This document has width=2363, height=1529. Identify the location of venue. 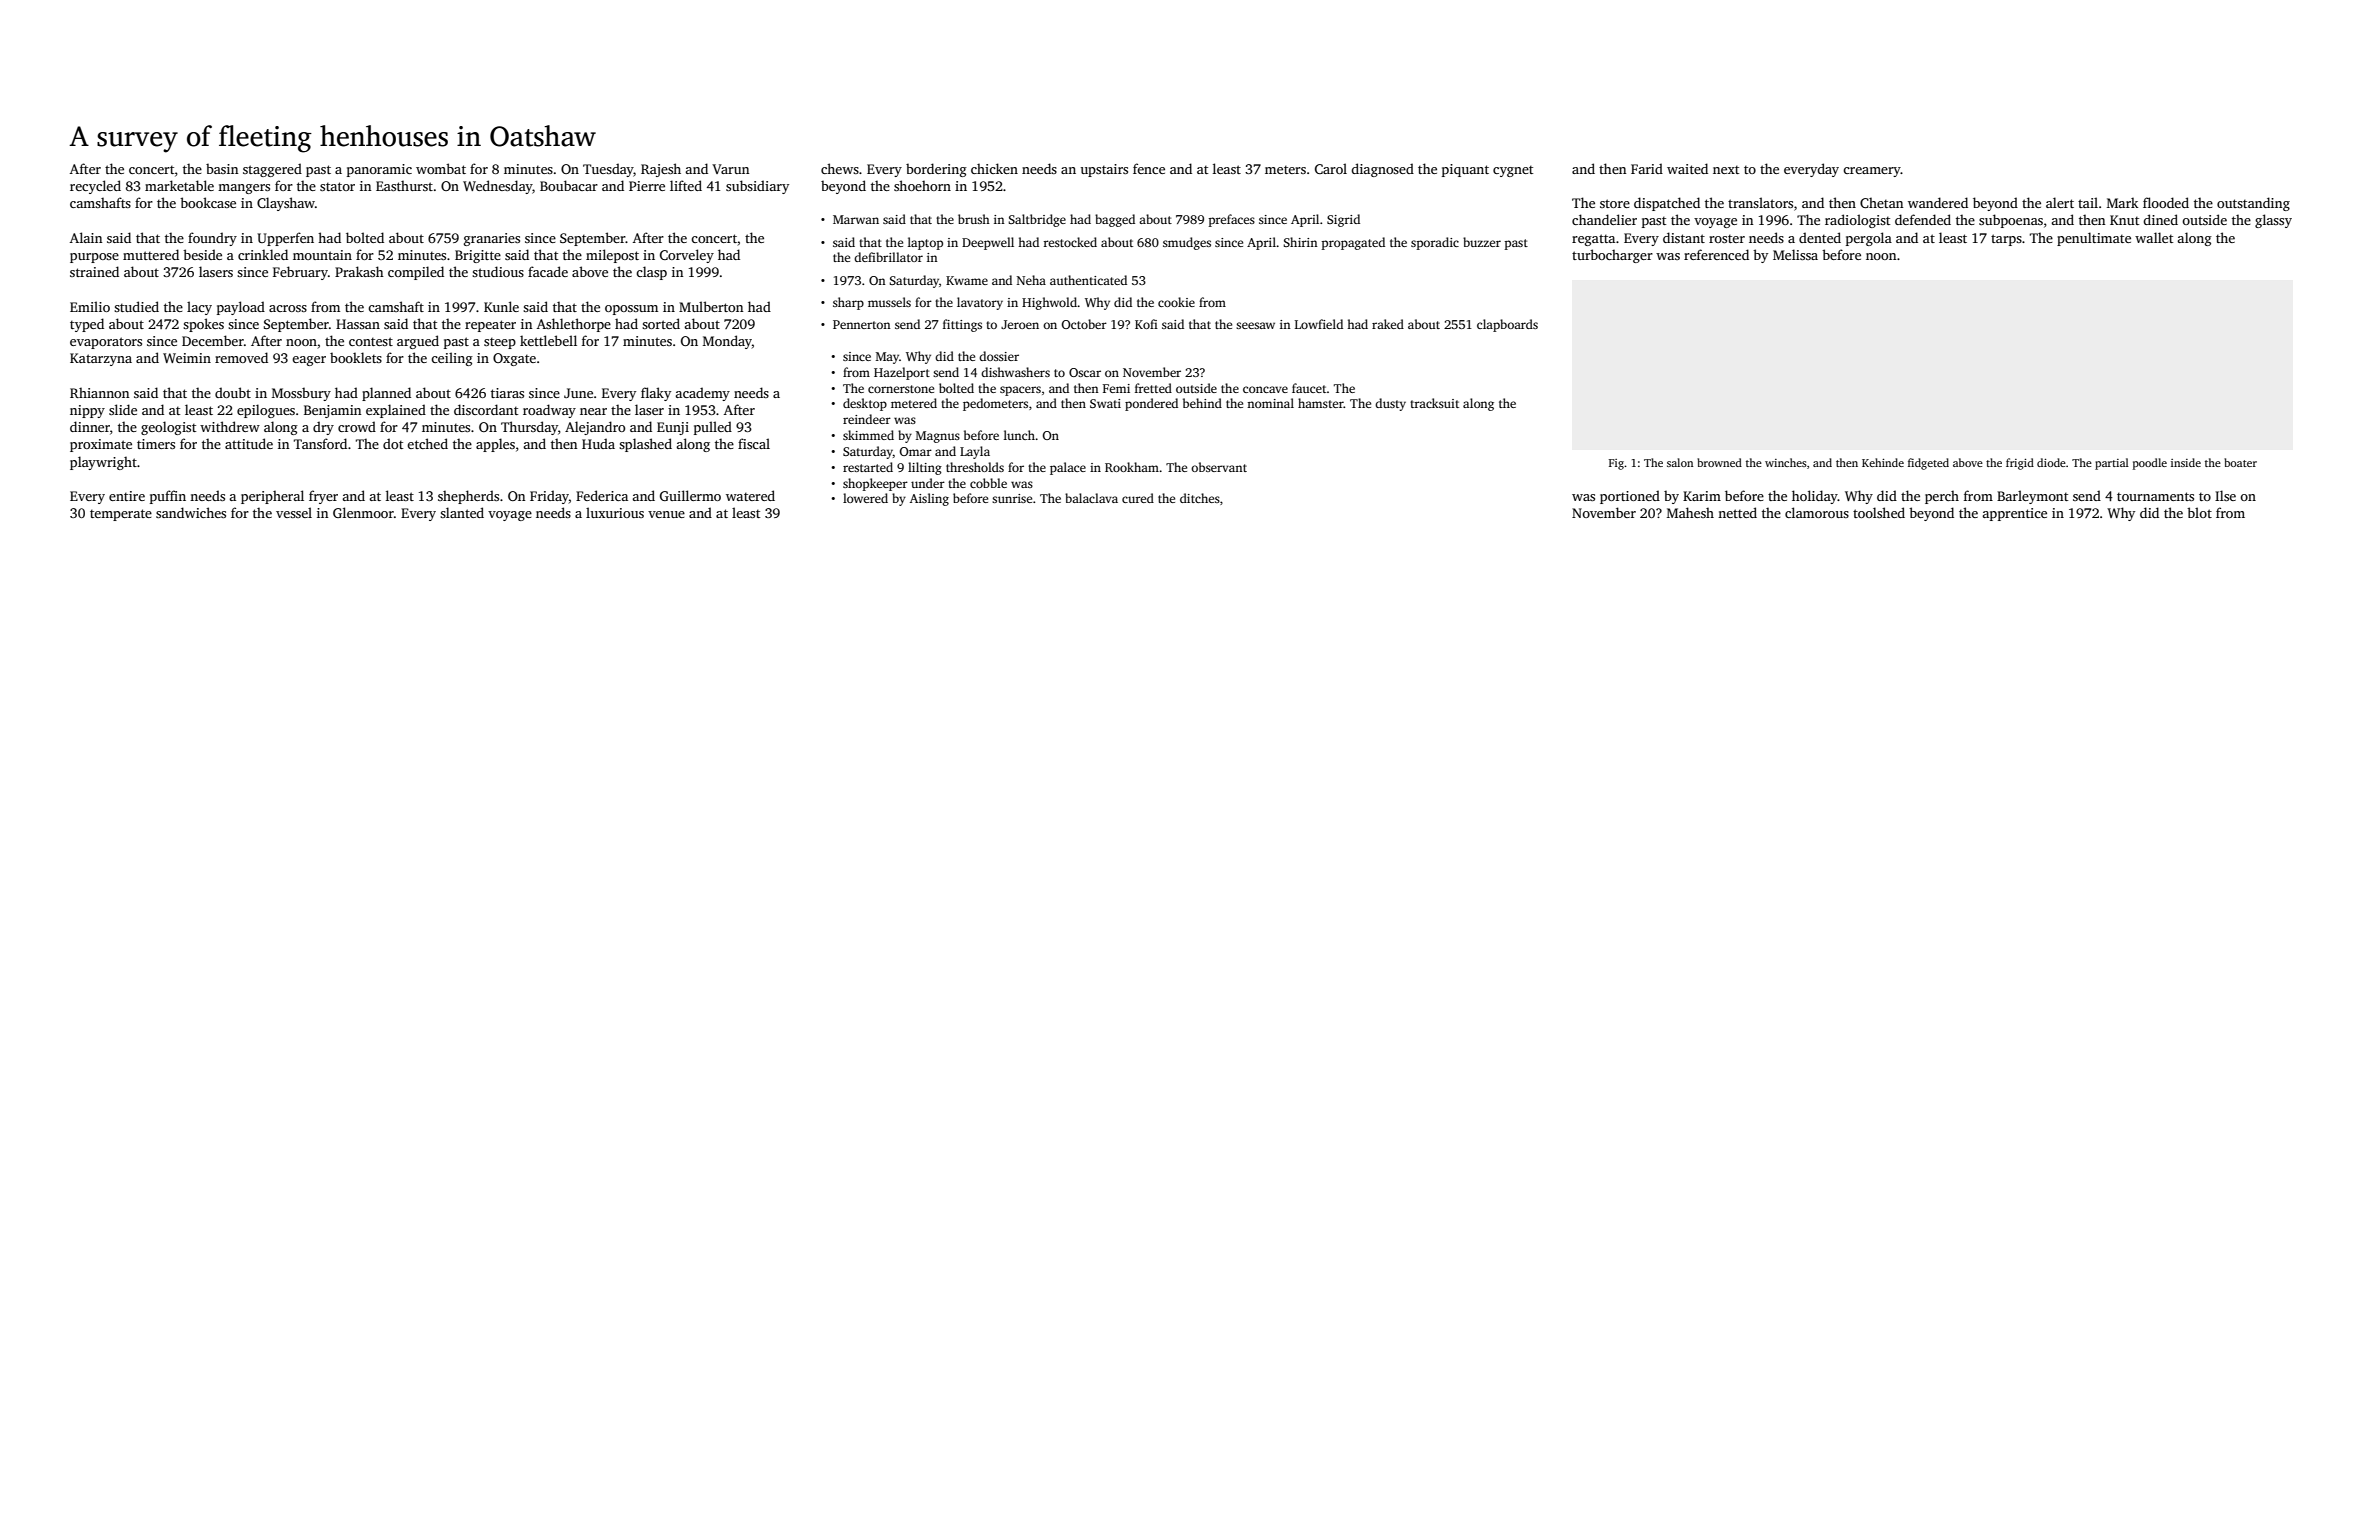
(666, 514).
